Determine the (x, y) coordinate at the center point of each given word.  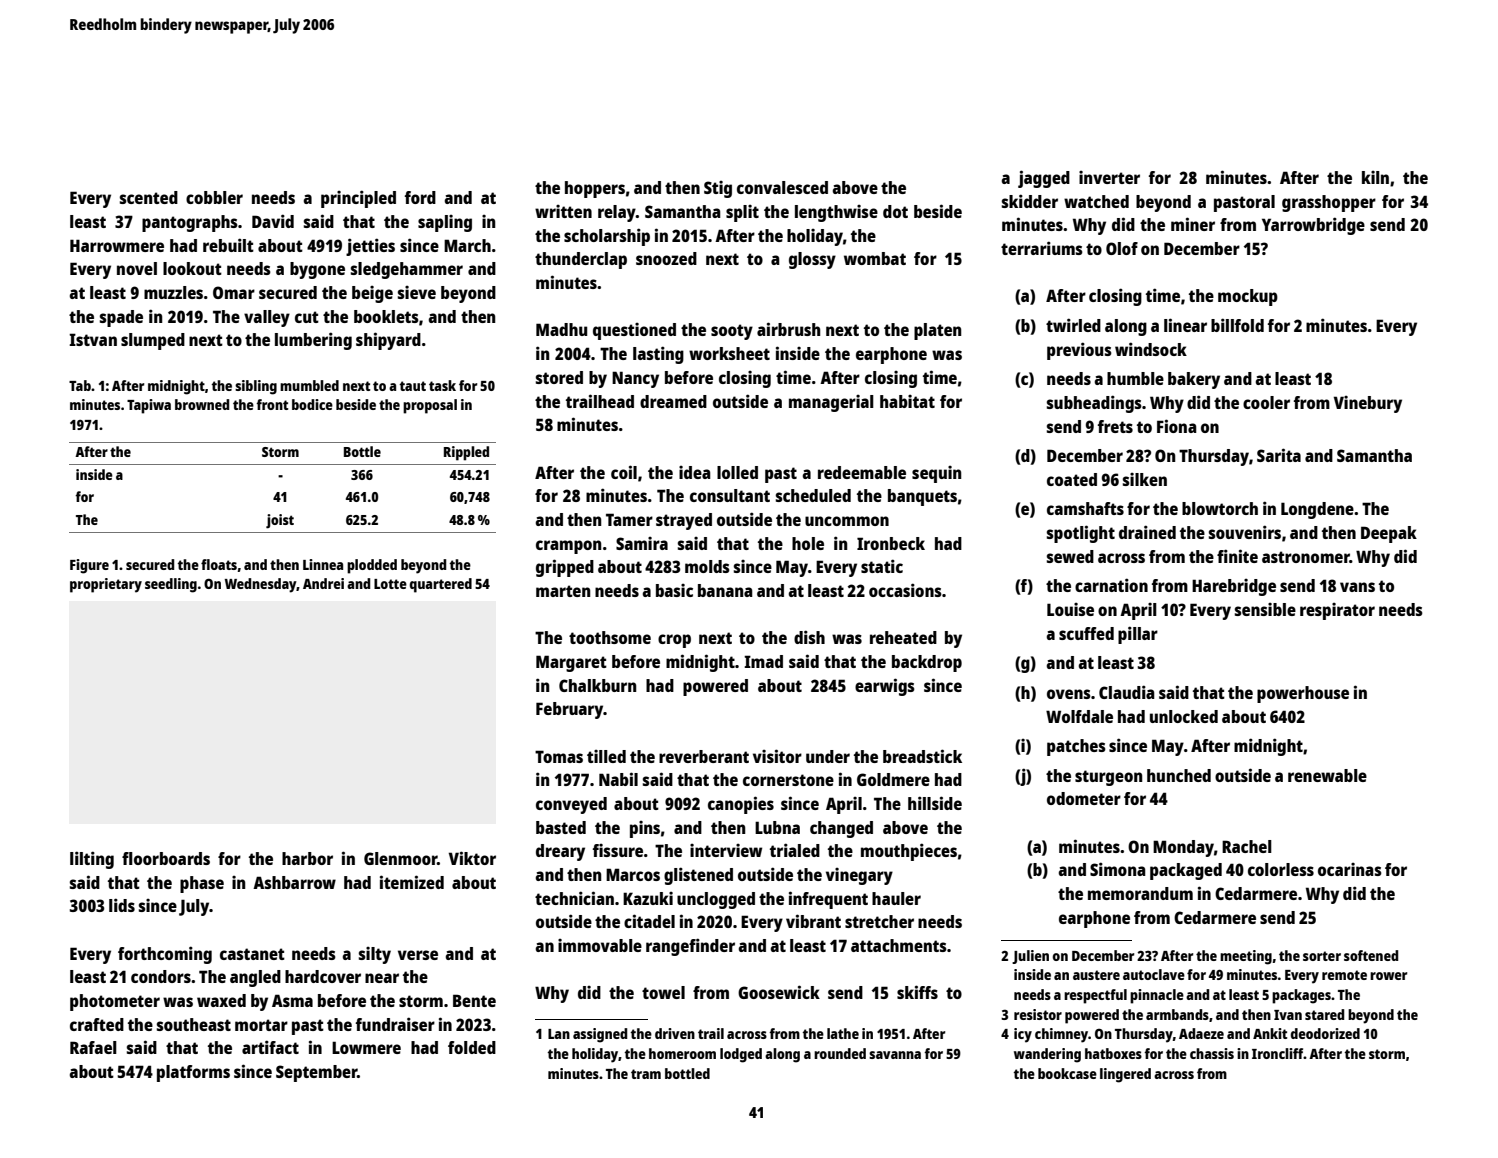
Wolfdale (1079, 716)
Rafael (93, 1047)
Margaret (571, 663)
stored (559, 377)
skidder (1030, 201)
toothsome (610, 637)
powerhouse (1303, 694)
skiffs (917, 992)
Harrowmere (117, 245)
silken (1145, 479)
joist (280, 521)
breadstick (922, 756)
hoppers (595, 189)
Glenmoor (400, 858)
